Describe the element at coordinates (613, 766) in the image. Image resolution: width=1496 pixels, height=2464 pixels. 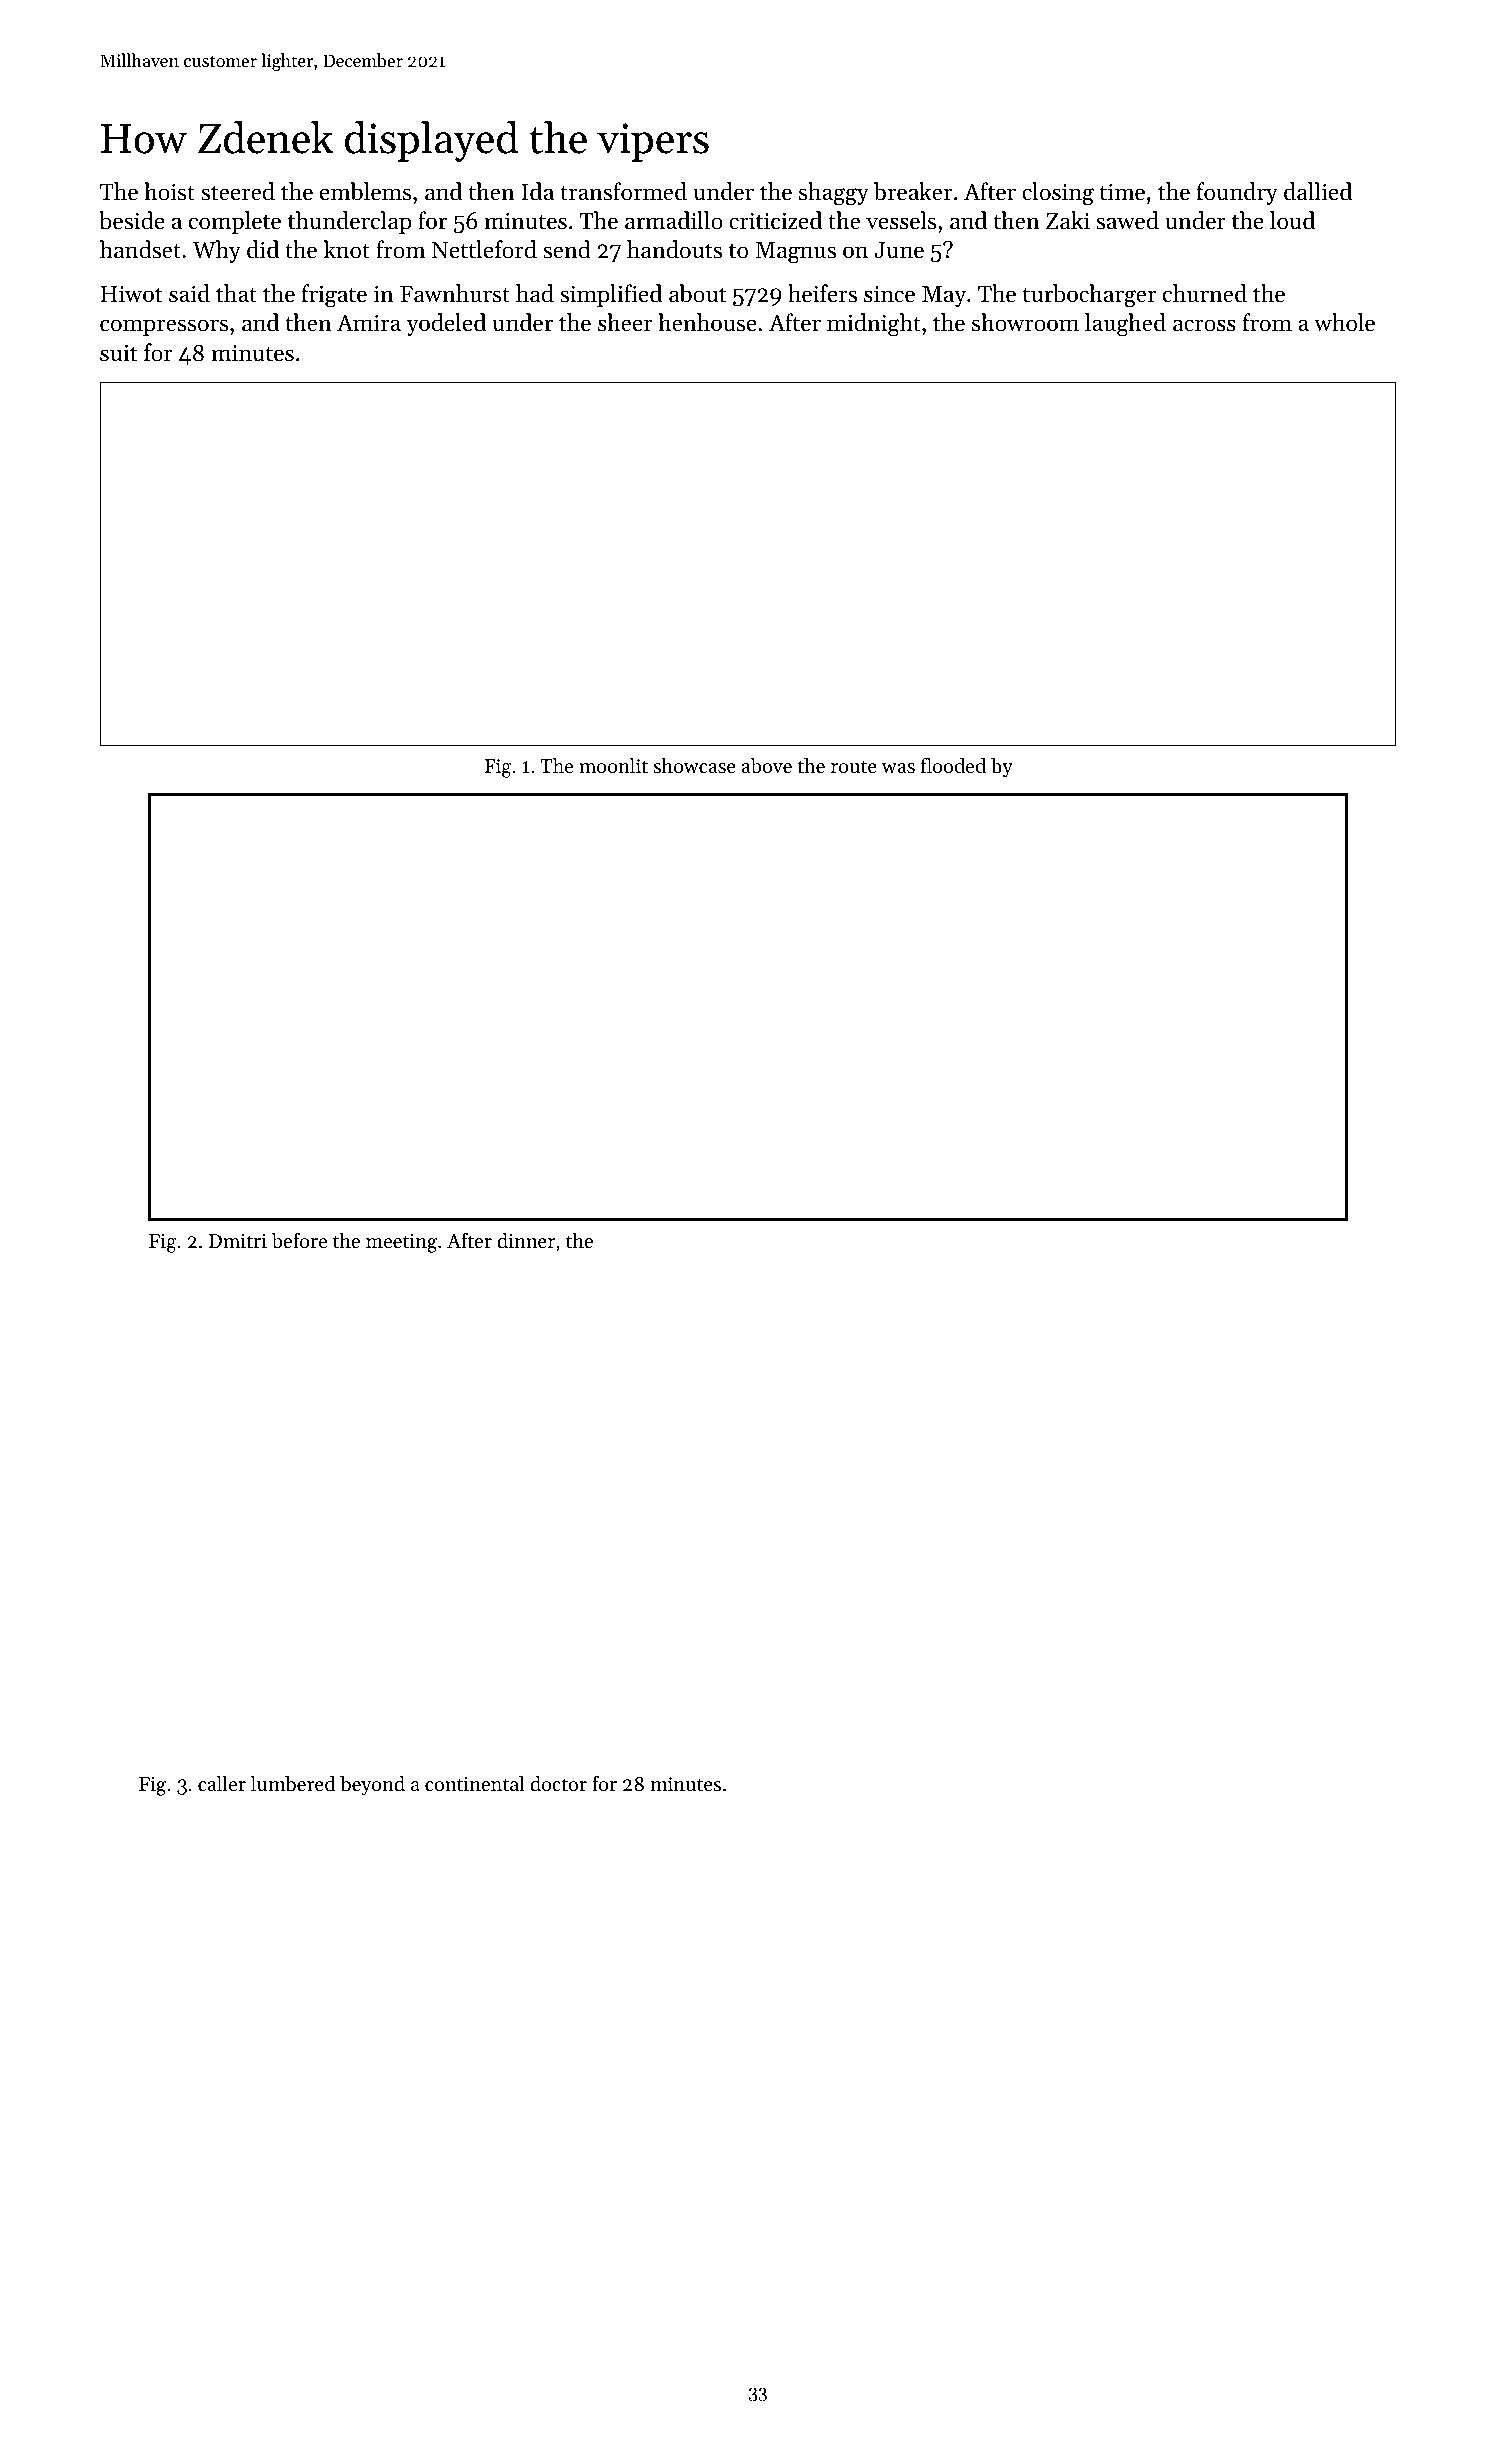
I see `moonlit` at that location.
